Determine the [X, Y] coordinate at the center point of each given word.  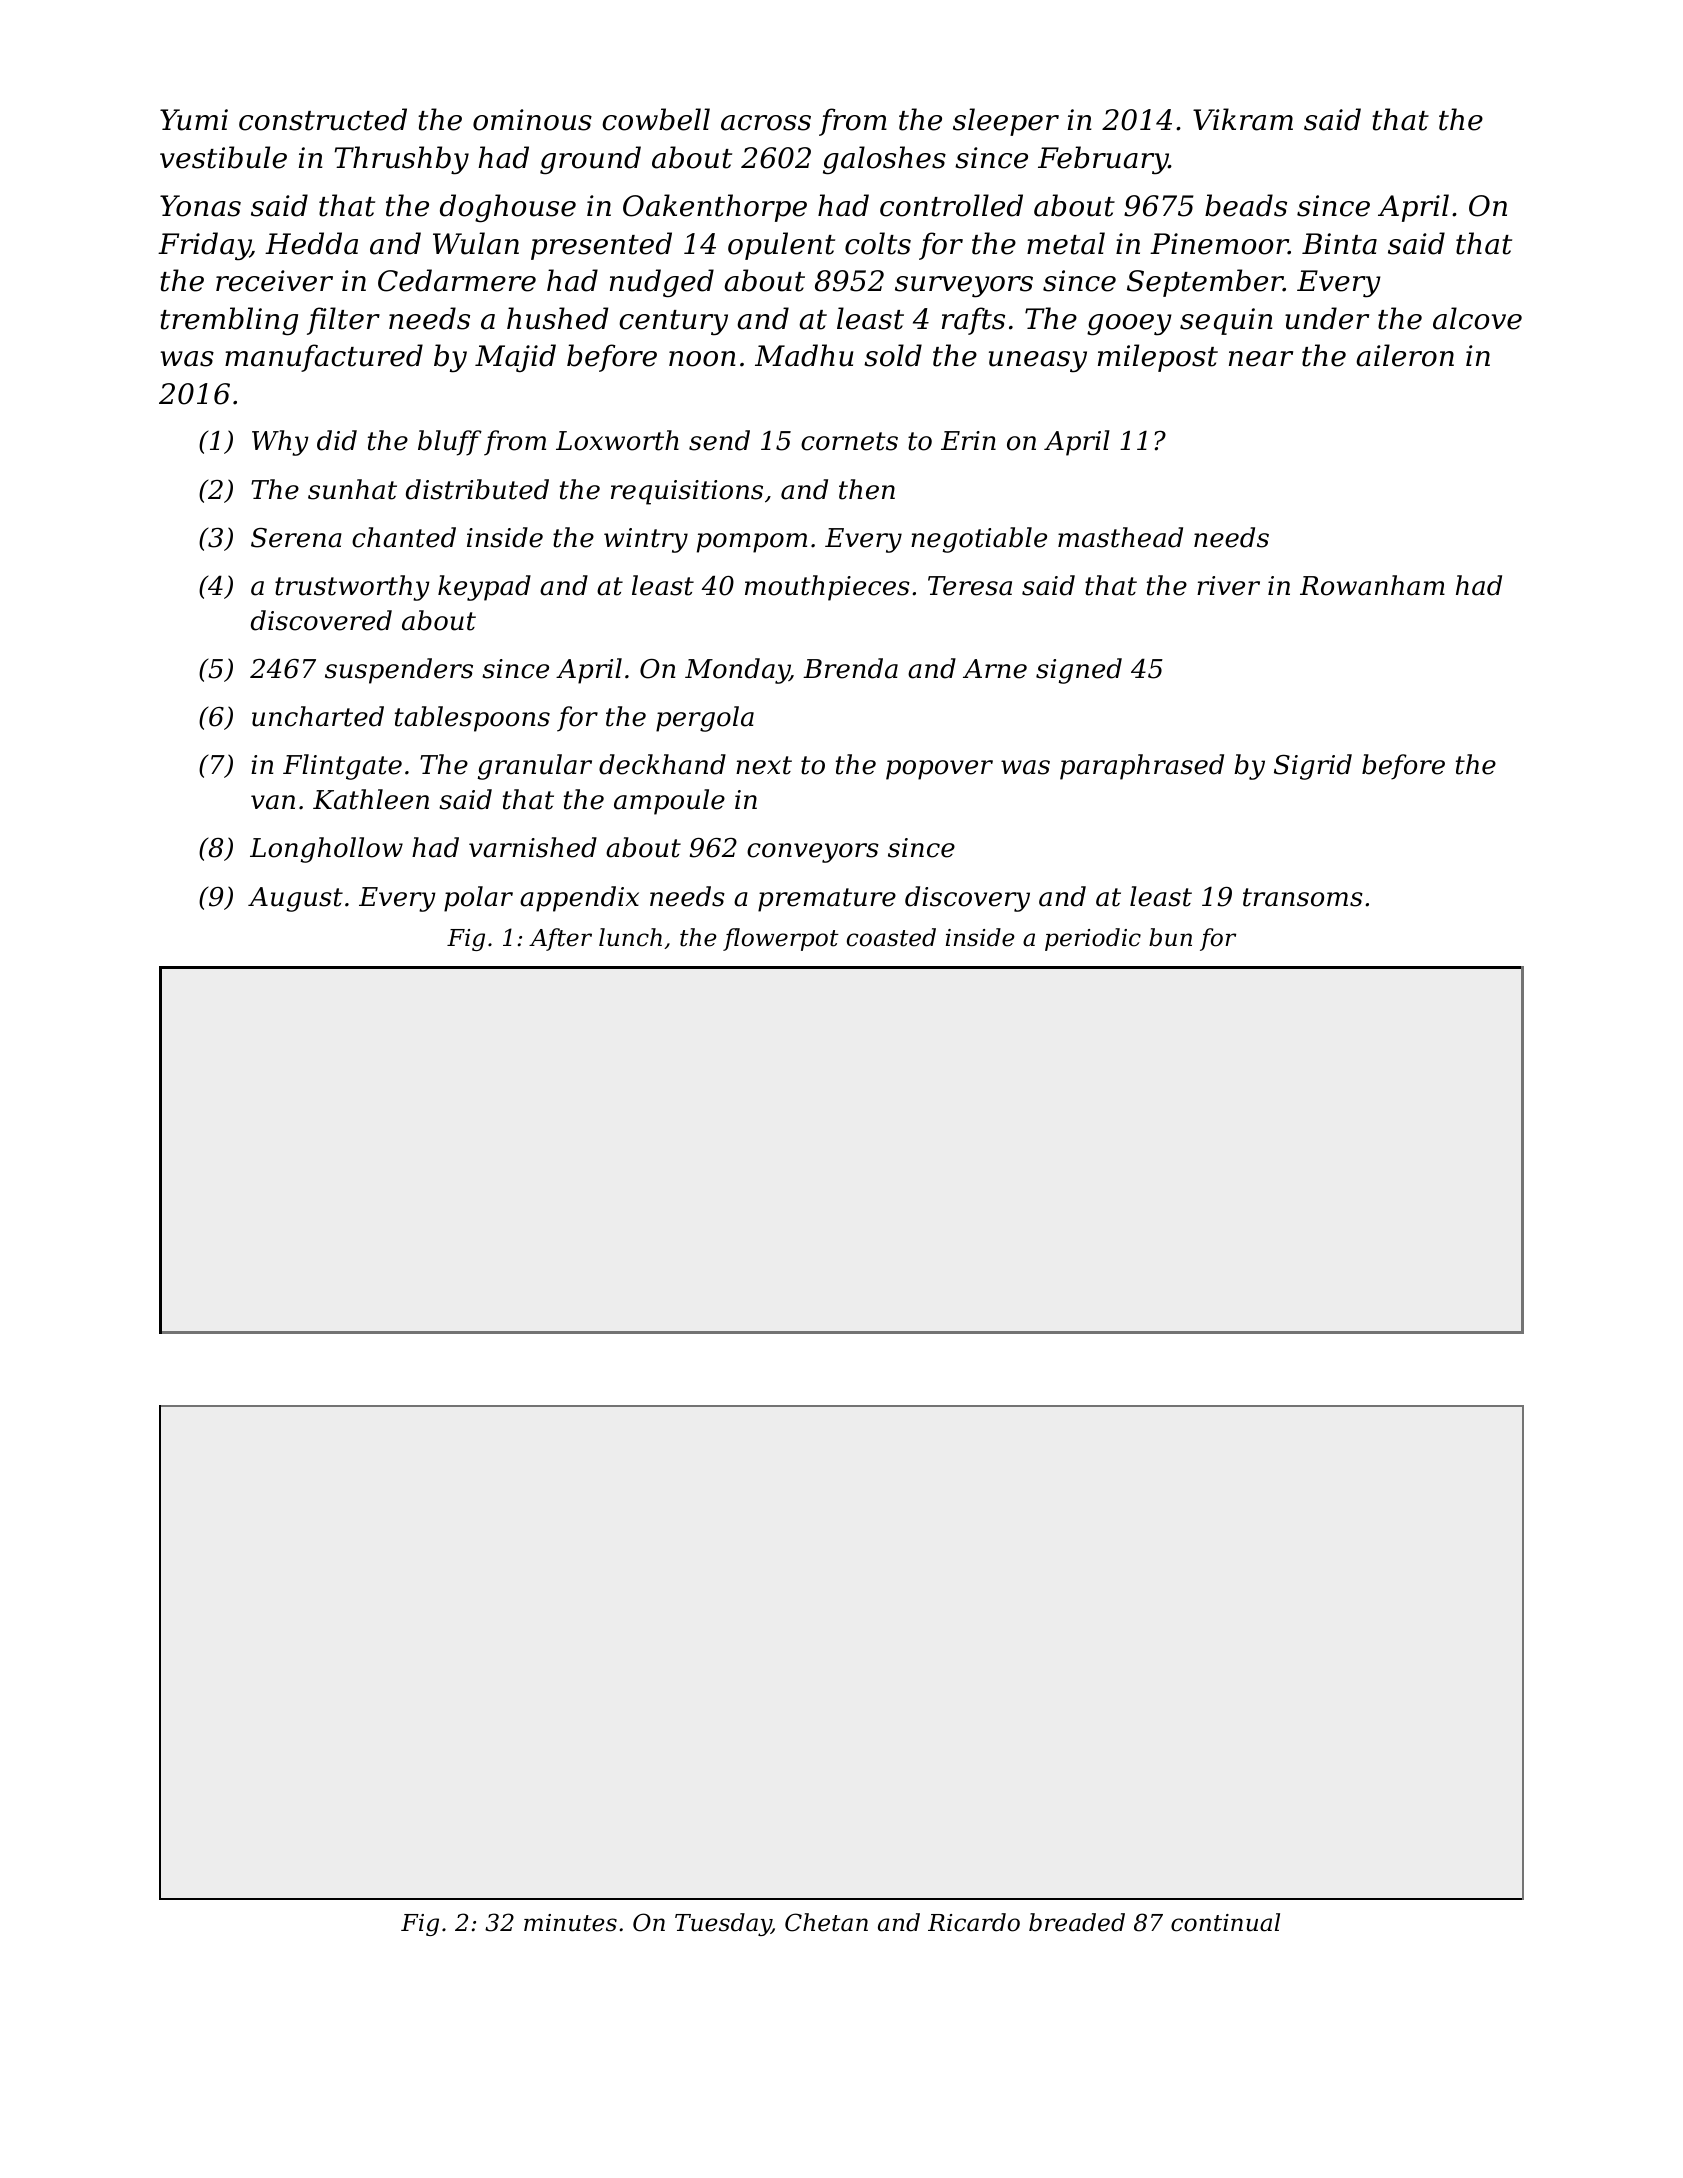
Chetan [826, 1922]
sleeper [1006, 122]
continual [1225, 1922]
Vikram [1243, 119]
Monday [737, 671]
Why [280, 443]
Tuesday [723, 1924]
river [1228, 586]
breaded [1077, 1922]
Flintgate [342, 767]
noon [702, 359]
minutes [570, 1923]
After [560, 939]
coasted [891, 937]
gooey [1129, 325]
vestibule [223, 157]
